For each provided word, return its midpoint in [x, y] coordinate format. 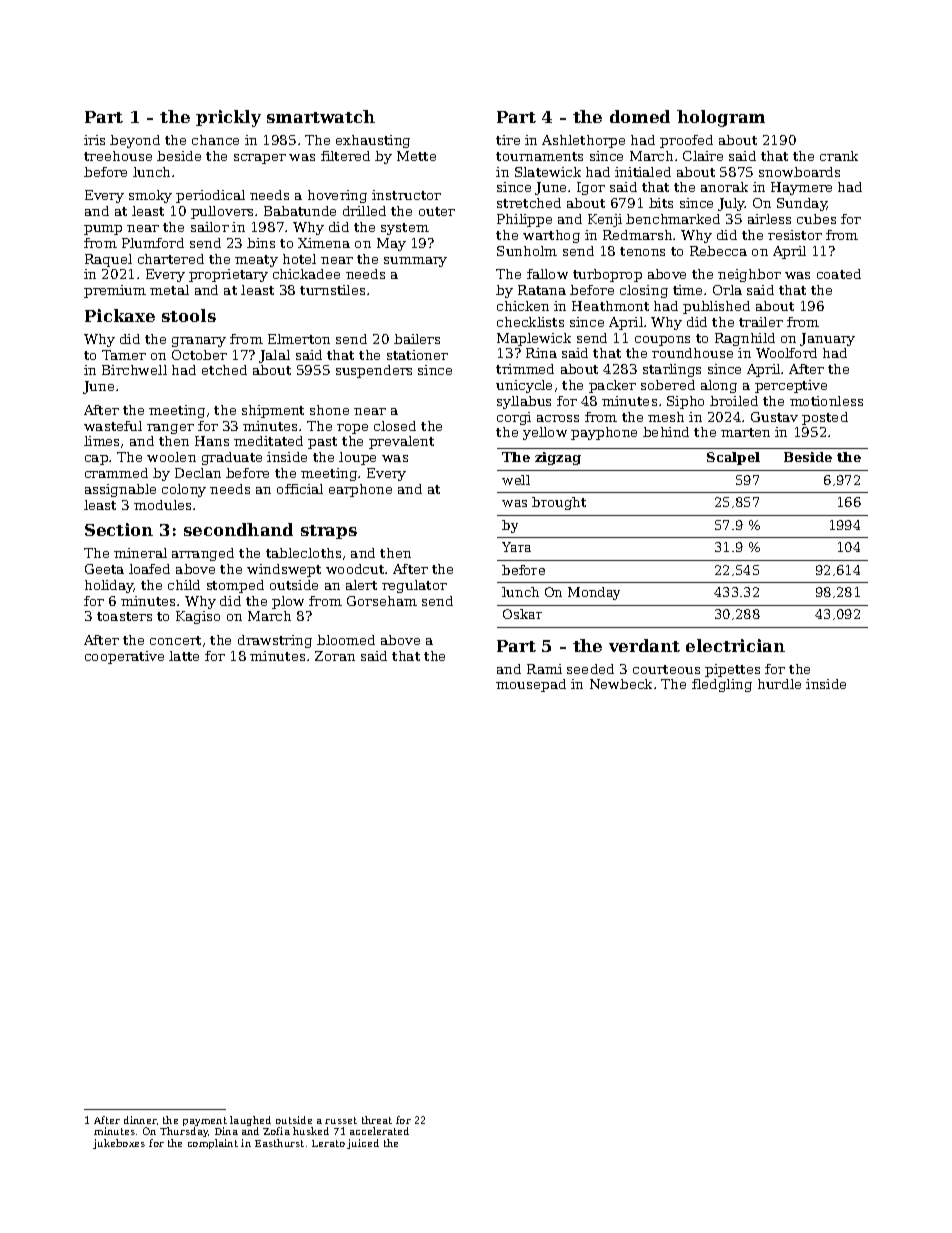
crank [839, 156]
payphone [604, 433]
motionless [826, 401]
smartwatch [321, 116]
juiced [363, 1144]
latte [184, 656]
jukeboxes [119, 1144]
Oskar [522, 614]
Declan [198, 473]
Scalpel [733, 458]
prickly [228, 118]
